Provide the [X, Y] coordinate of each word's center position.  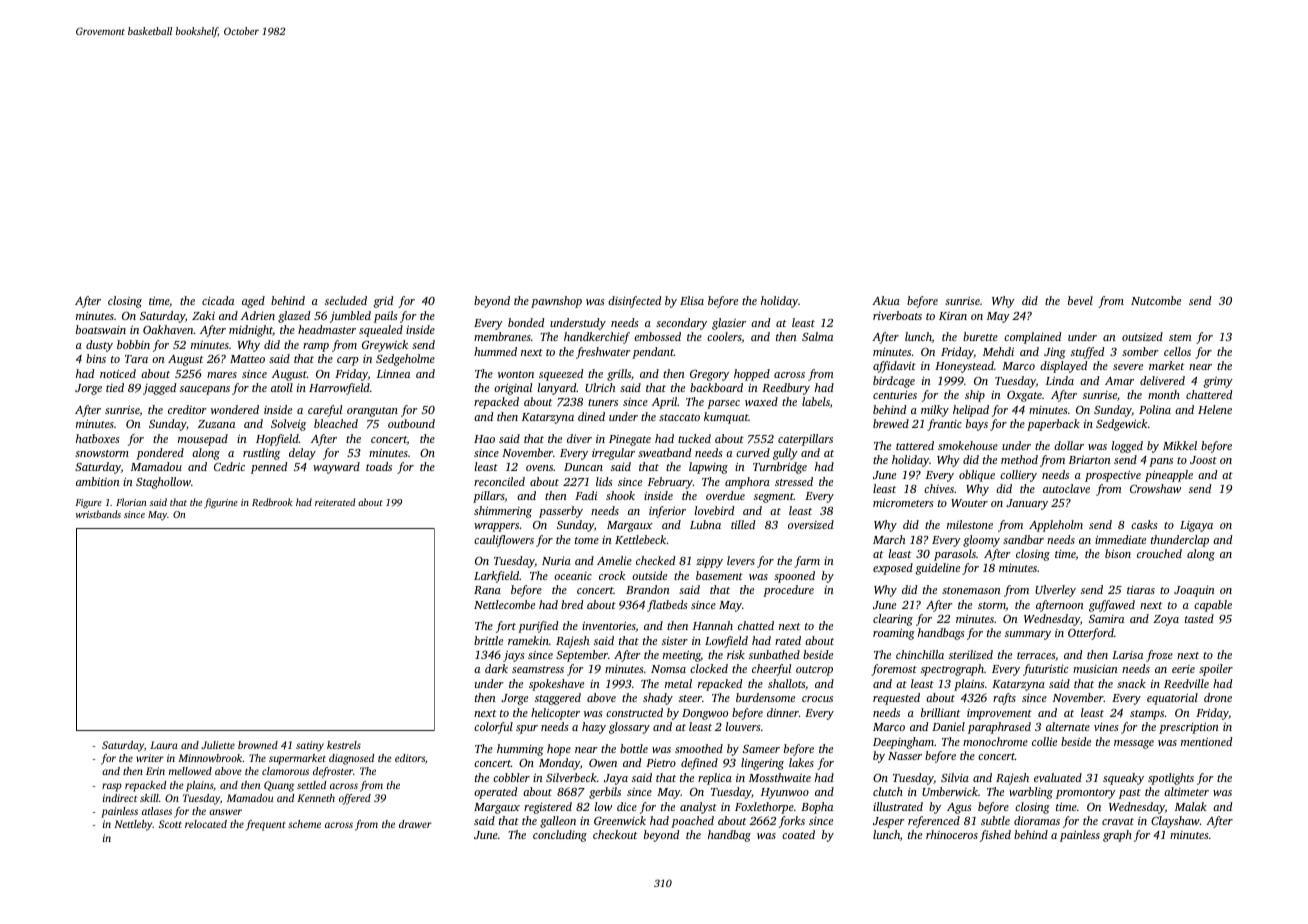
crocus [817, 699]
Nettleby [133, 825]
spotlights [1171, 779]
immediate [1120, 539]
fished [995, 836]
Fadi [586, 495]
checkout [615, 834]
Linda [1060, 380]
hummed [495, 351]
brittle [488, 640]
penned [269, 468]
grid [383, 302]
